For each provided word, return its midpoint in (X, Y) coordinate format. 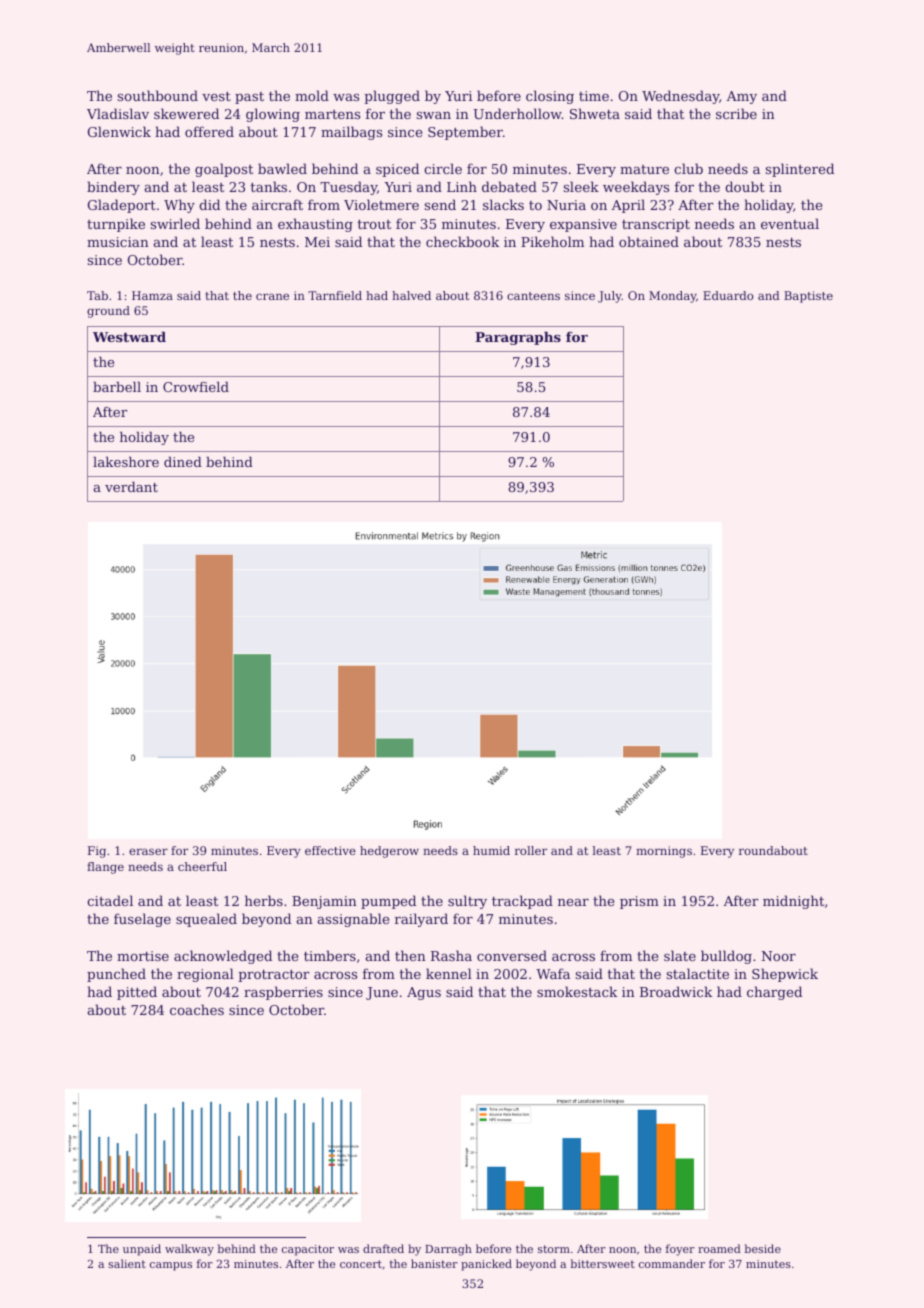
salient (127, 1263)
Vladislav (118, 113)
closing (550, 97)
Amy (742, 97)
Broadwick (676, 991)
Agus (424, 993)
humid (491, 850)
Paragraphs (518, 338)
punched (116, 975)
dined (183, 462)
